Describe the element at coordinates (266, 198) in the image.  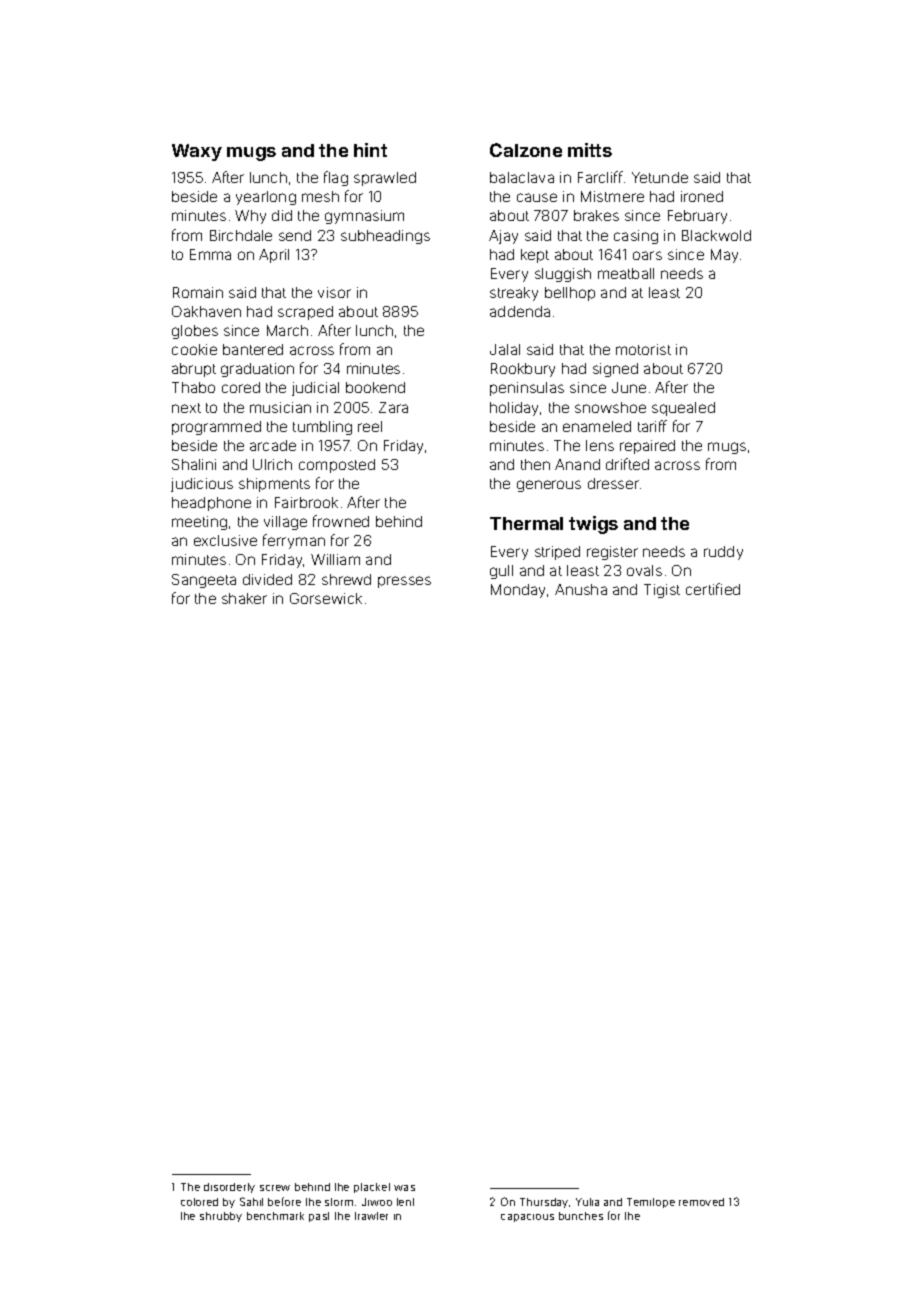
I see `yearlong` at that location.
